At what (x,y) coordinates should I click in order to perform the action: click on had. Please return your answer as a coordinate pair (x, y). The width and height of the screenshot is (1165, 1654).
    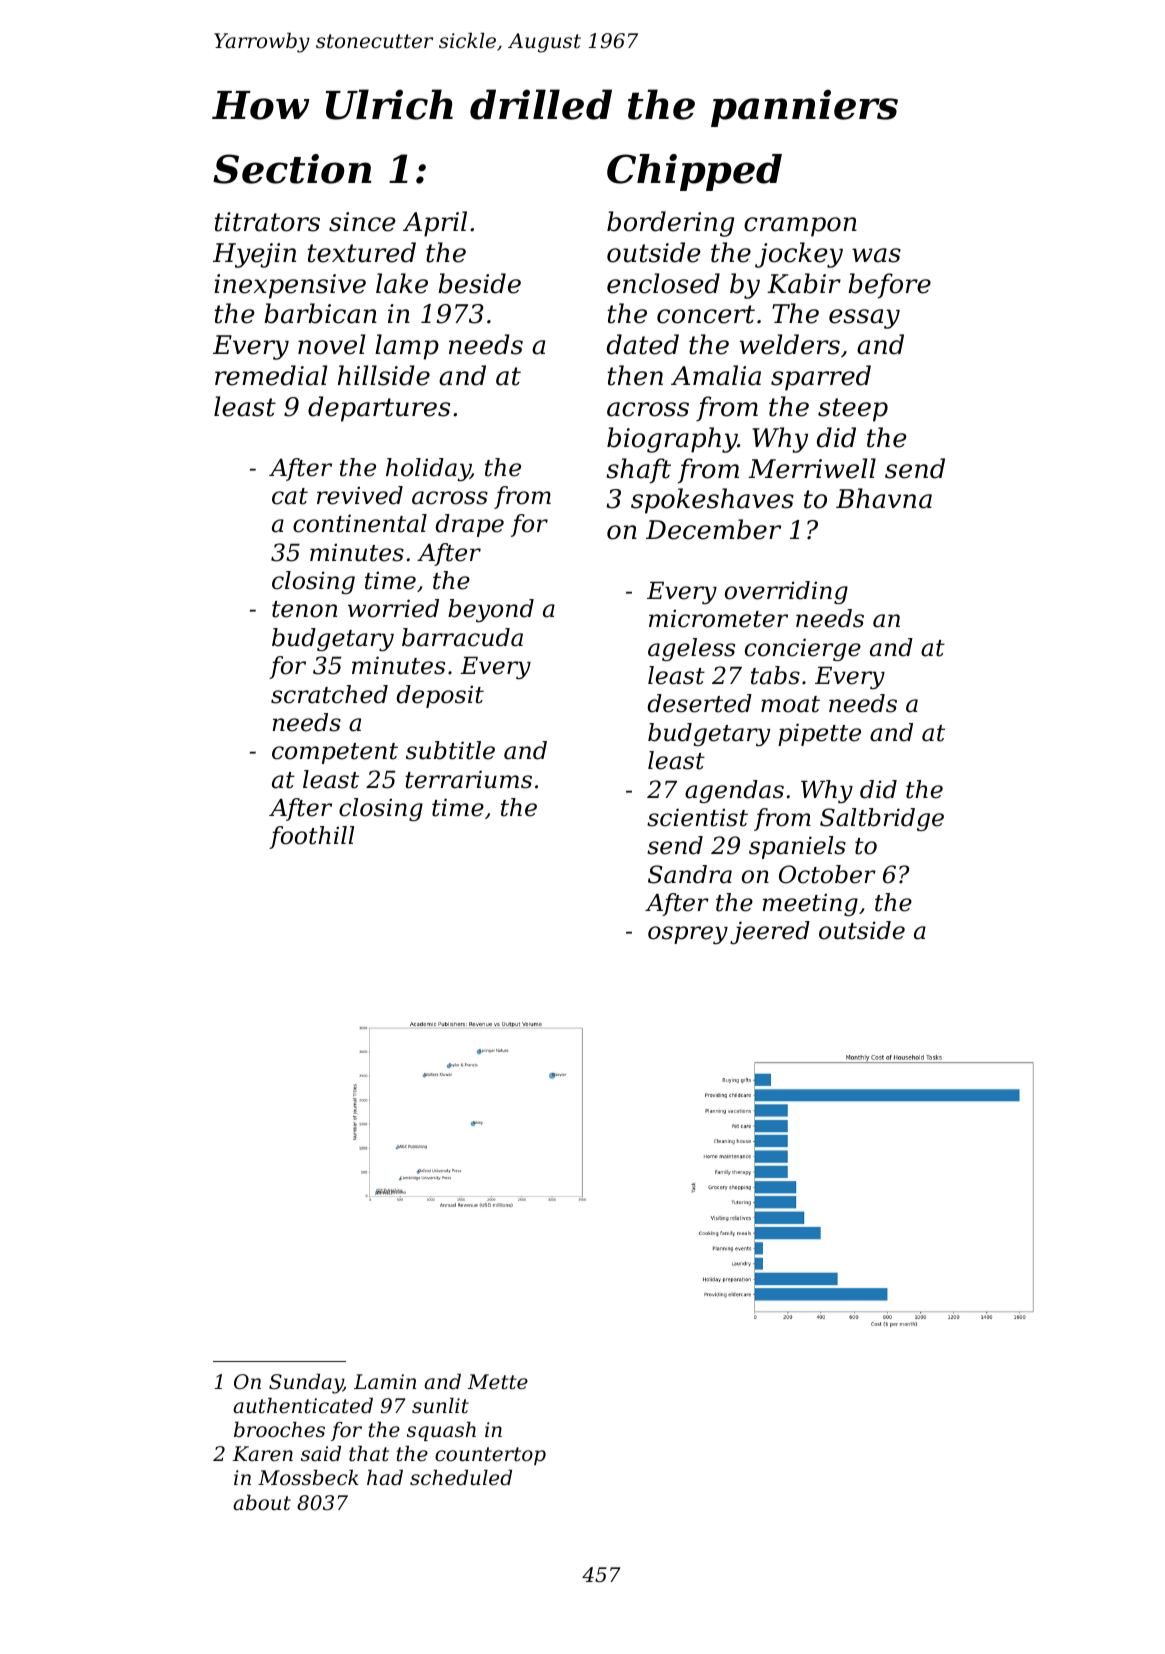
    Looking at the image, I should click on (385, 1477).
